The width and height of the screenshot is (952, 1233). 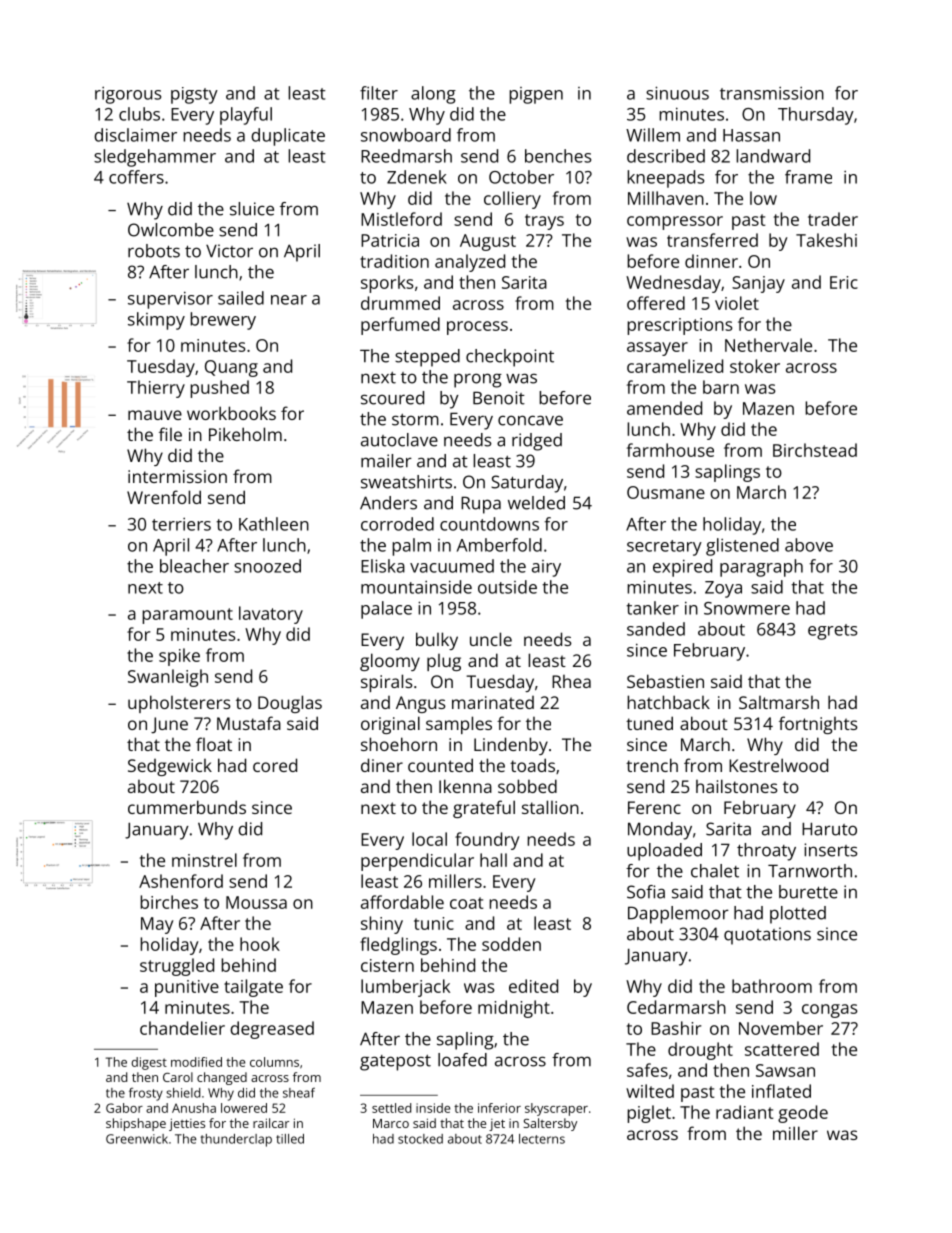 What do you see at coordinates (721, 387) in the screenshot?
I see `barn` at bounding box center [721, 387].
